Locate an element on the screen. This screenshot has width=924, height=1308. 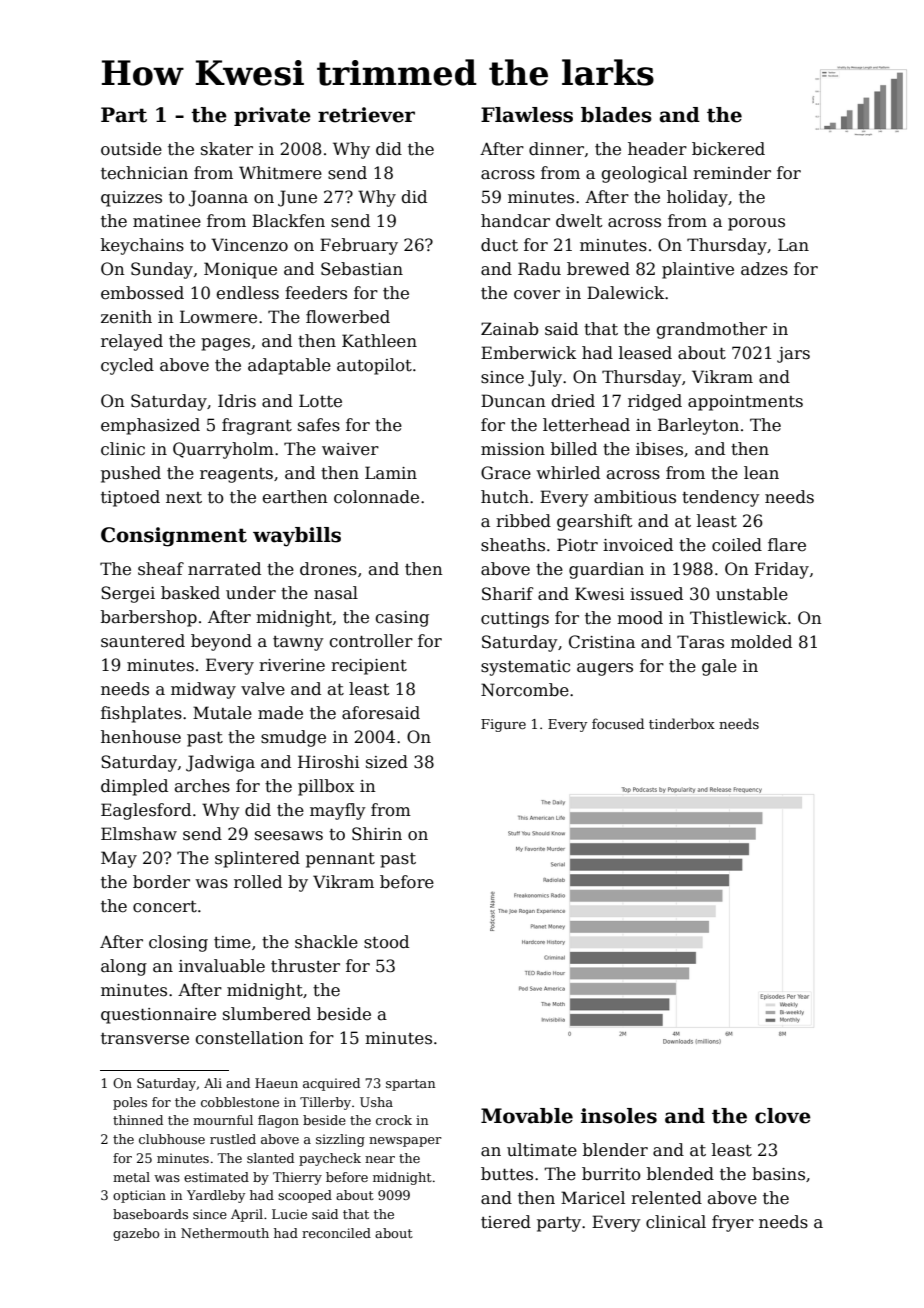
tinderbox is located at coordinates (682, 723).
